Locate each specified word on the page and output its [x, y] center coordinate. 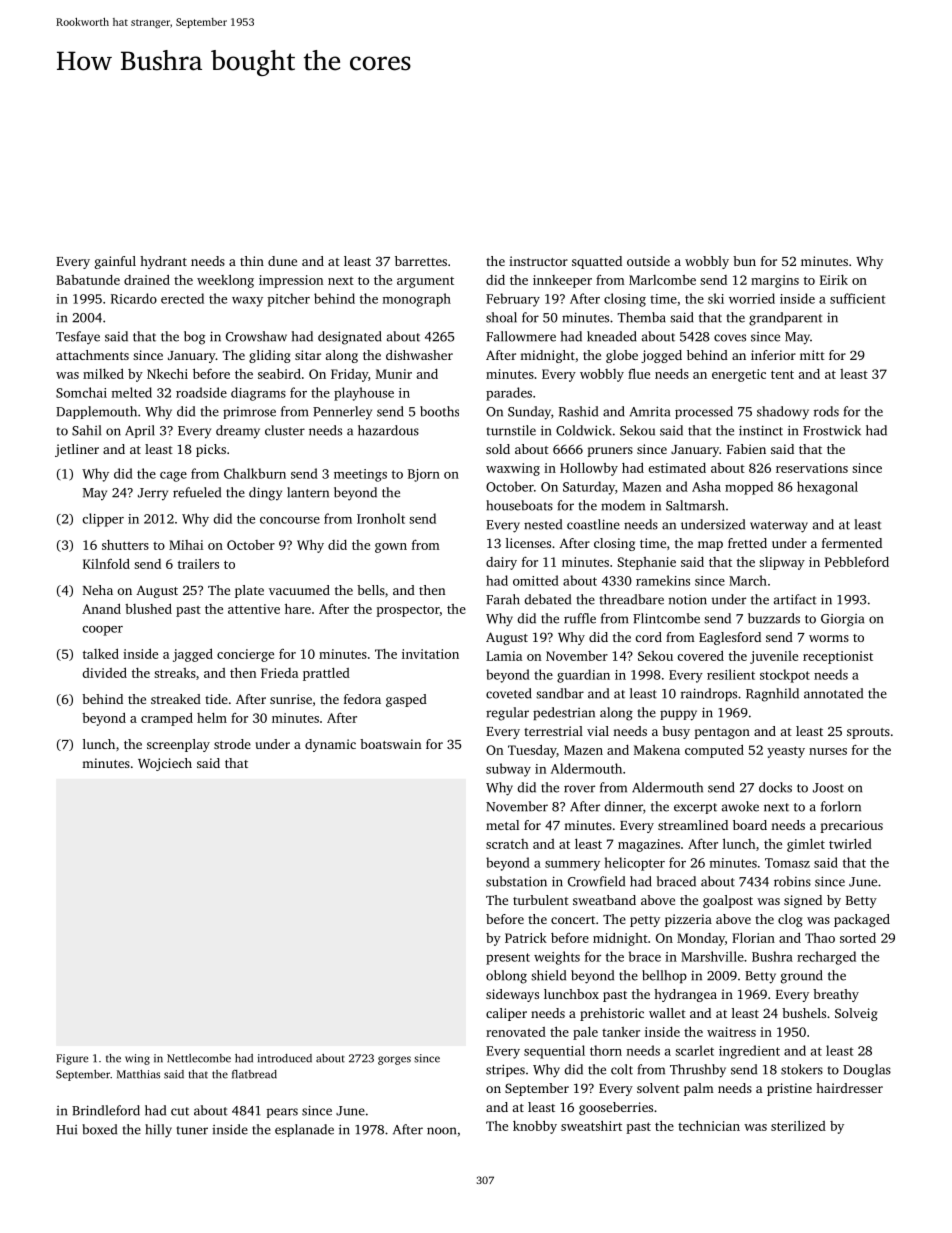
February [513, 300]
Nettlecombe [199, 1058]
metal [502, 825]
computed [714, 751]
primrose [249, 413]
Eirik [834, 280]
